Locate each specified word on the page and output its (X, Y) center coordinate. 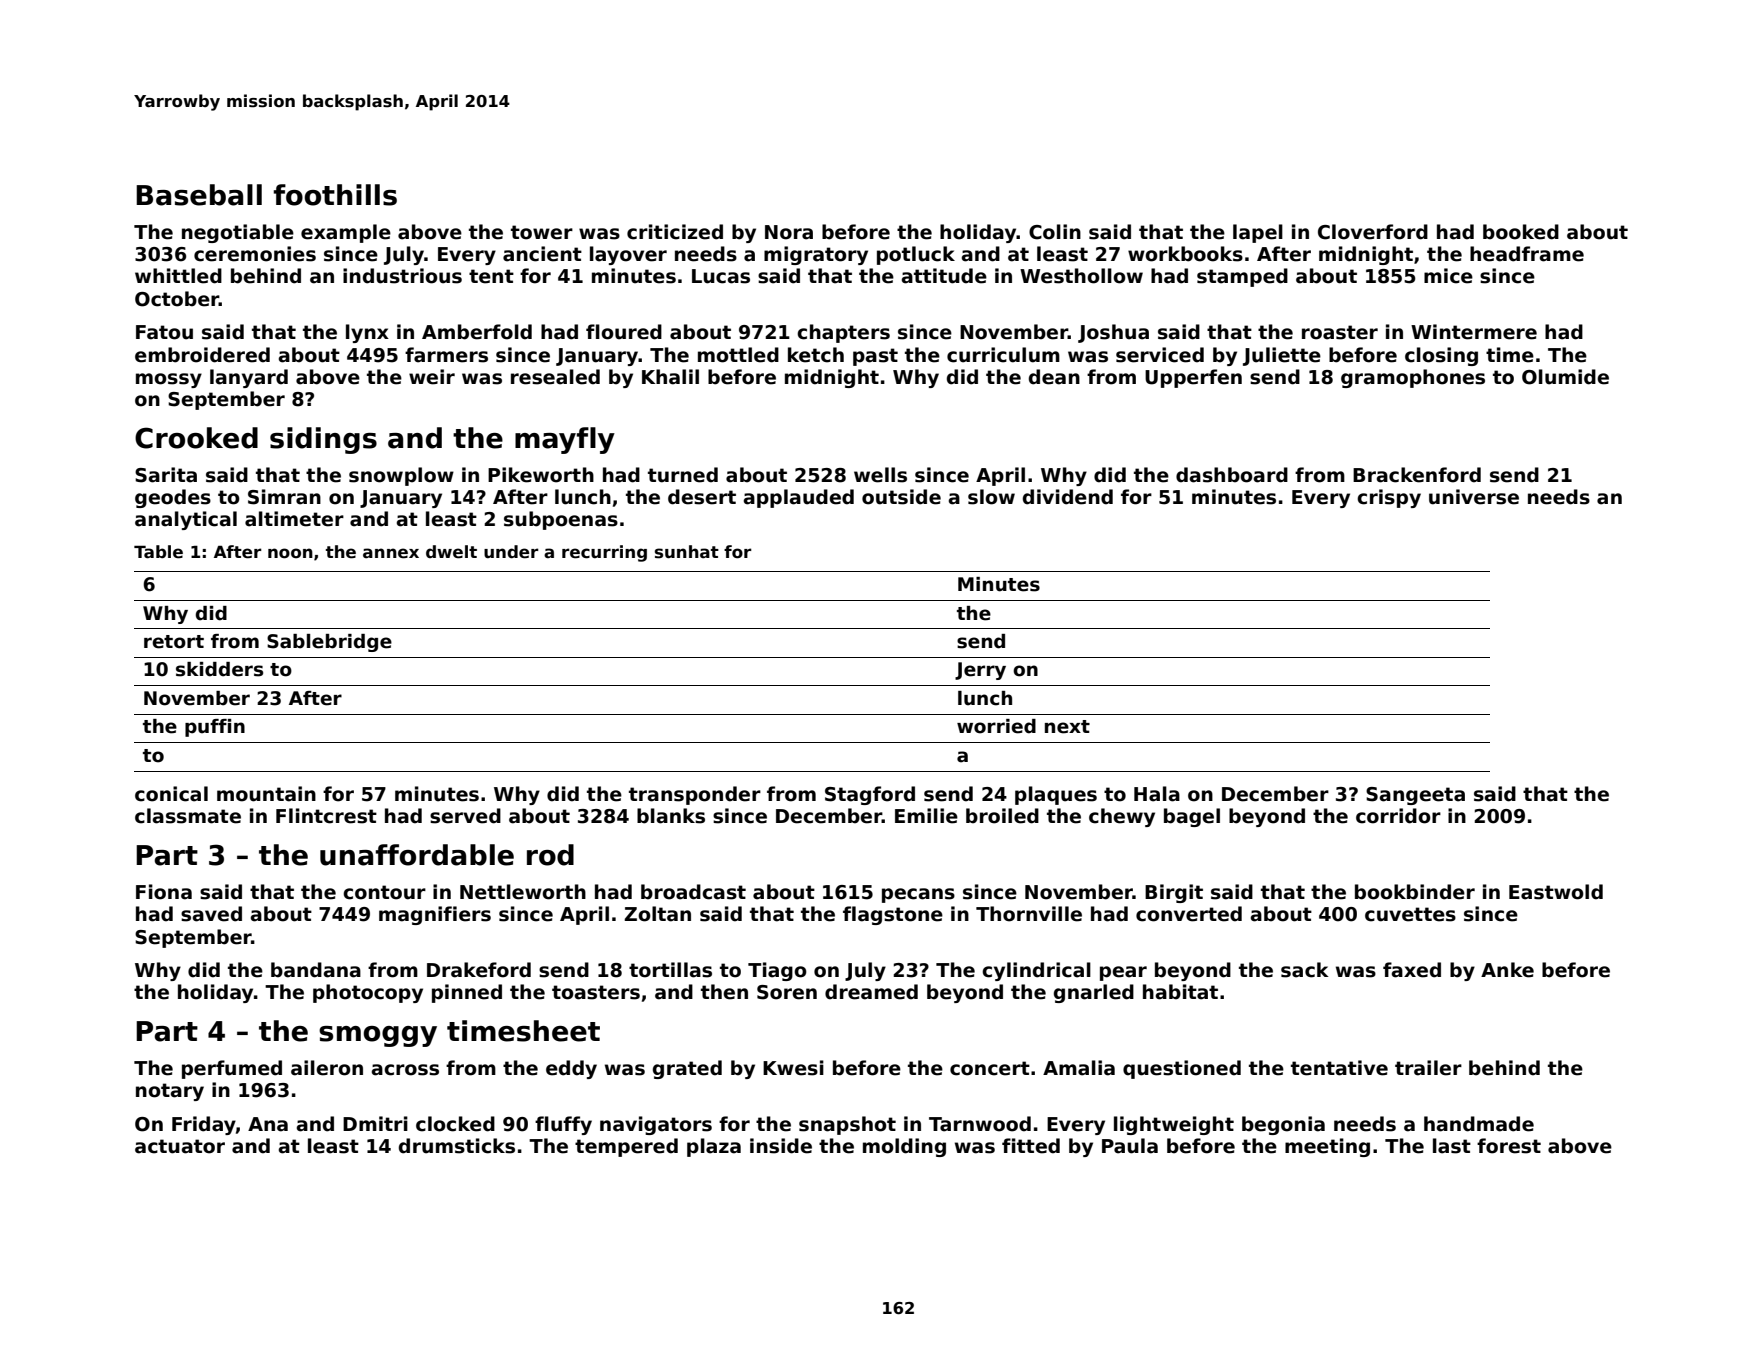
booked (1521, 232)
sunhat (687, 552)
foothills (335, 195)
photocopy (368, 993)
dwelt (451, 552)
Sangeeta (1415, 796)
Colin (1055, 232)
